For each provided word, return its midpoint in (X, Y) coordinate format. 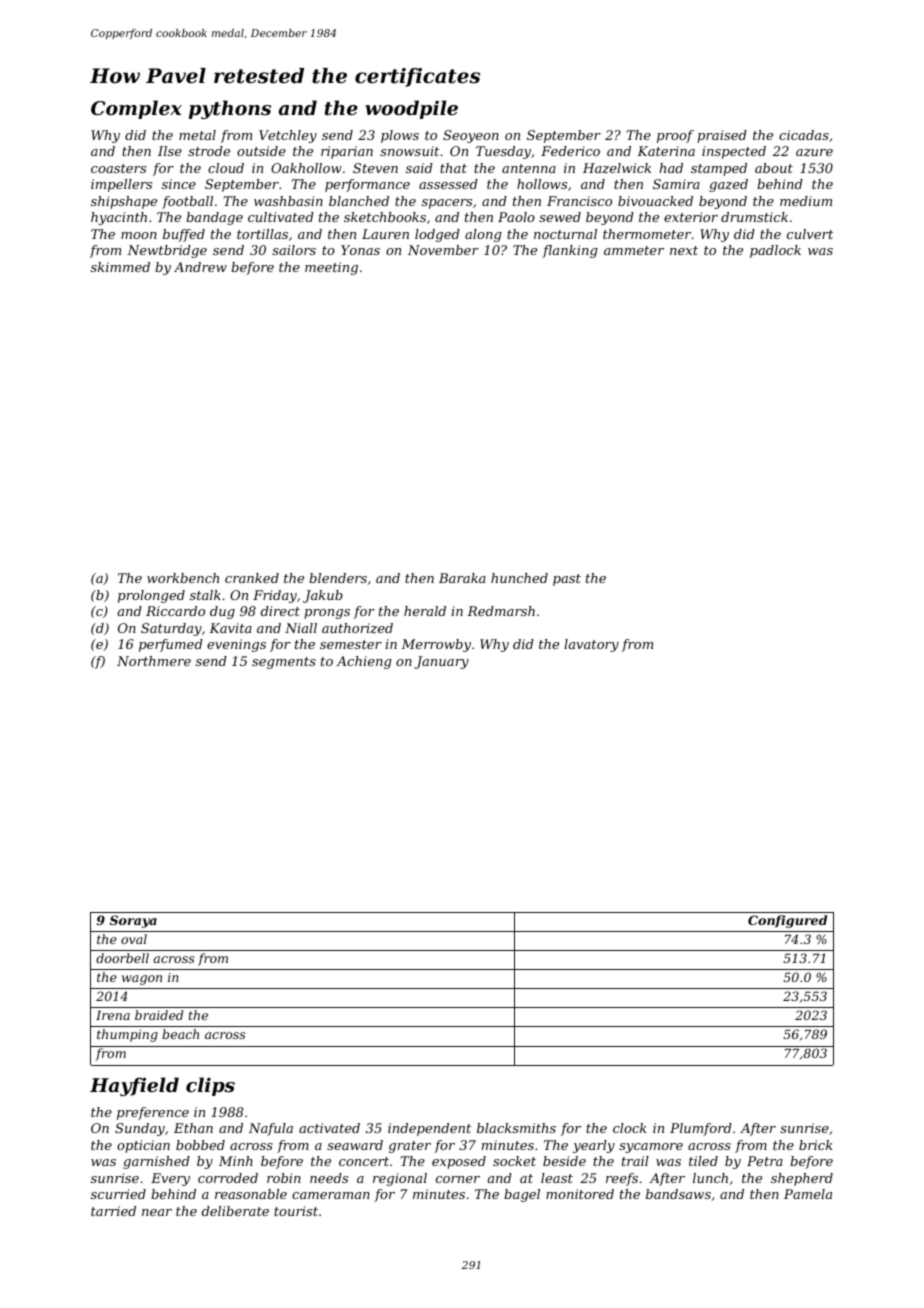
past (567, 580)
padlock (775, 251)
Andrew (200, 267)
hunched (519, 578)
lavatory (591, 645)
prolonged (151, 596)
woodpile (411, 109)
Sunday (140, 1129)
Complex (136, 109)
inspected (734, 152)
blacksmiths (516, 1128)
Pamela (808, 1194)
